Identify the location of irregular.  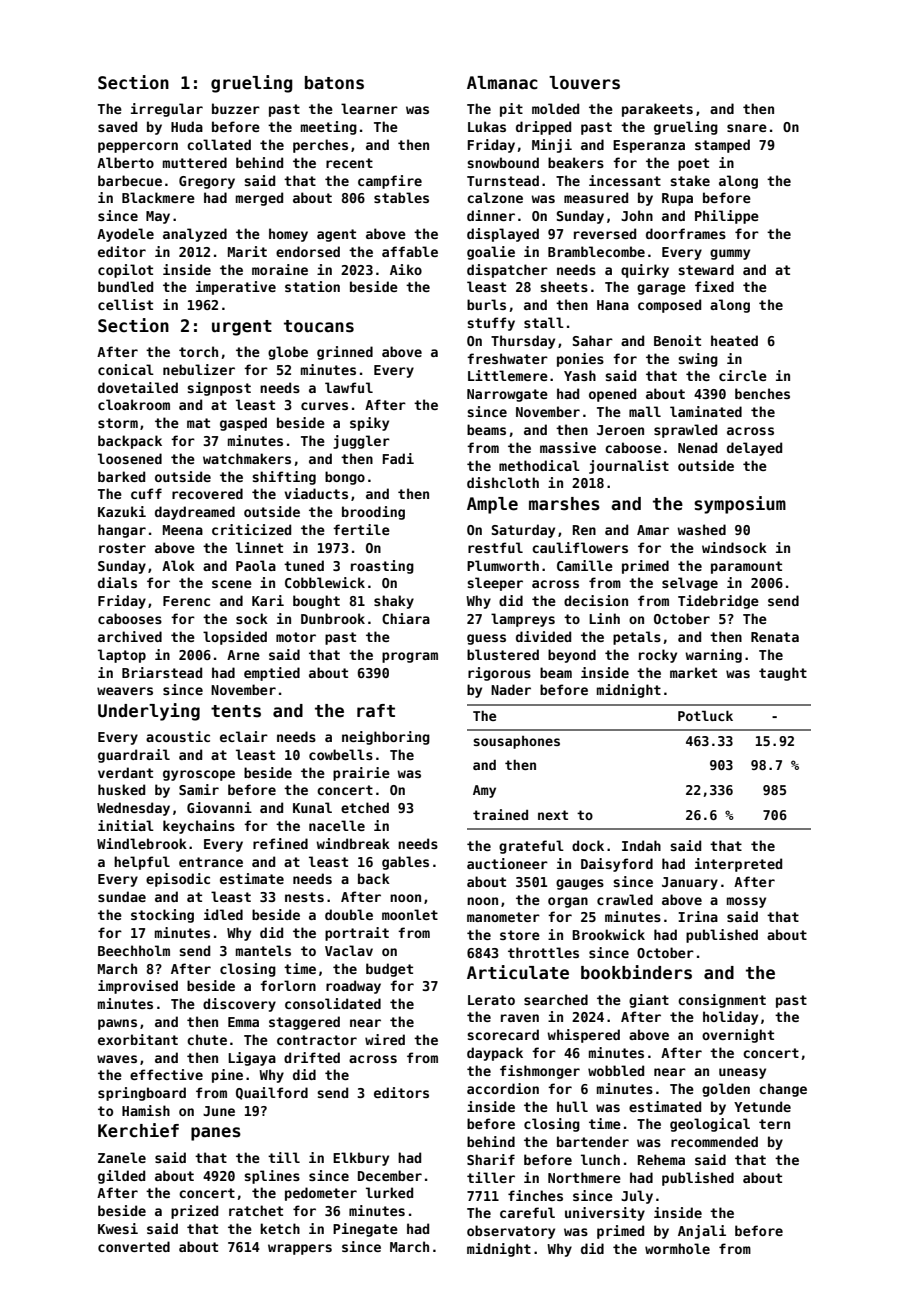
(167, 110).
